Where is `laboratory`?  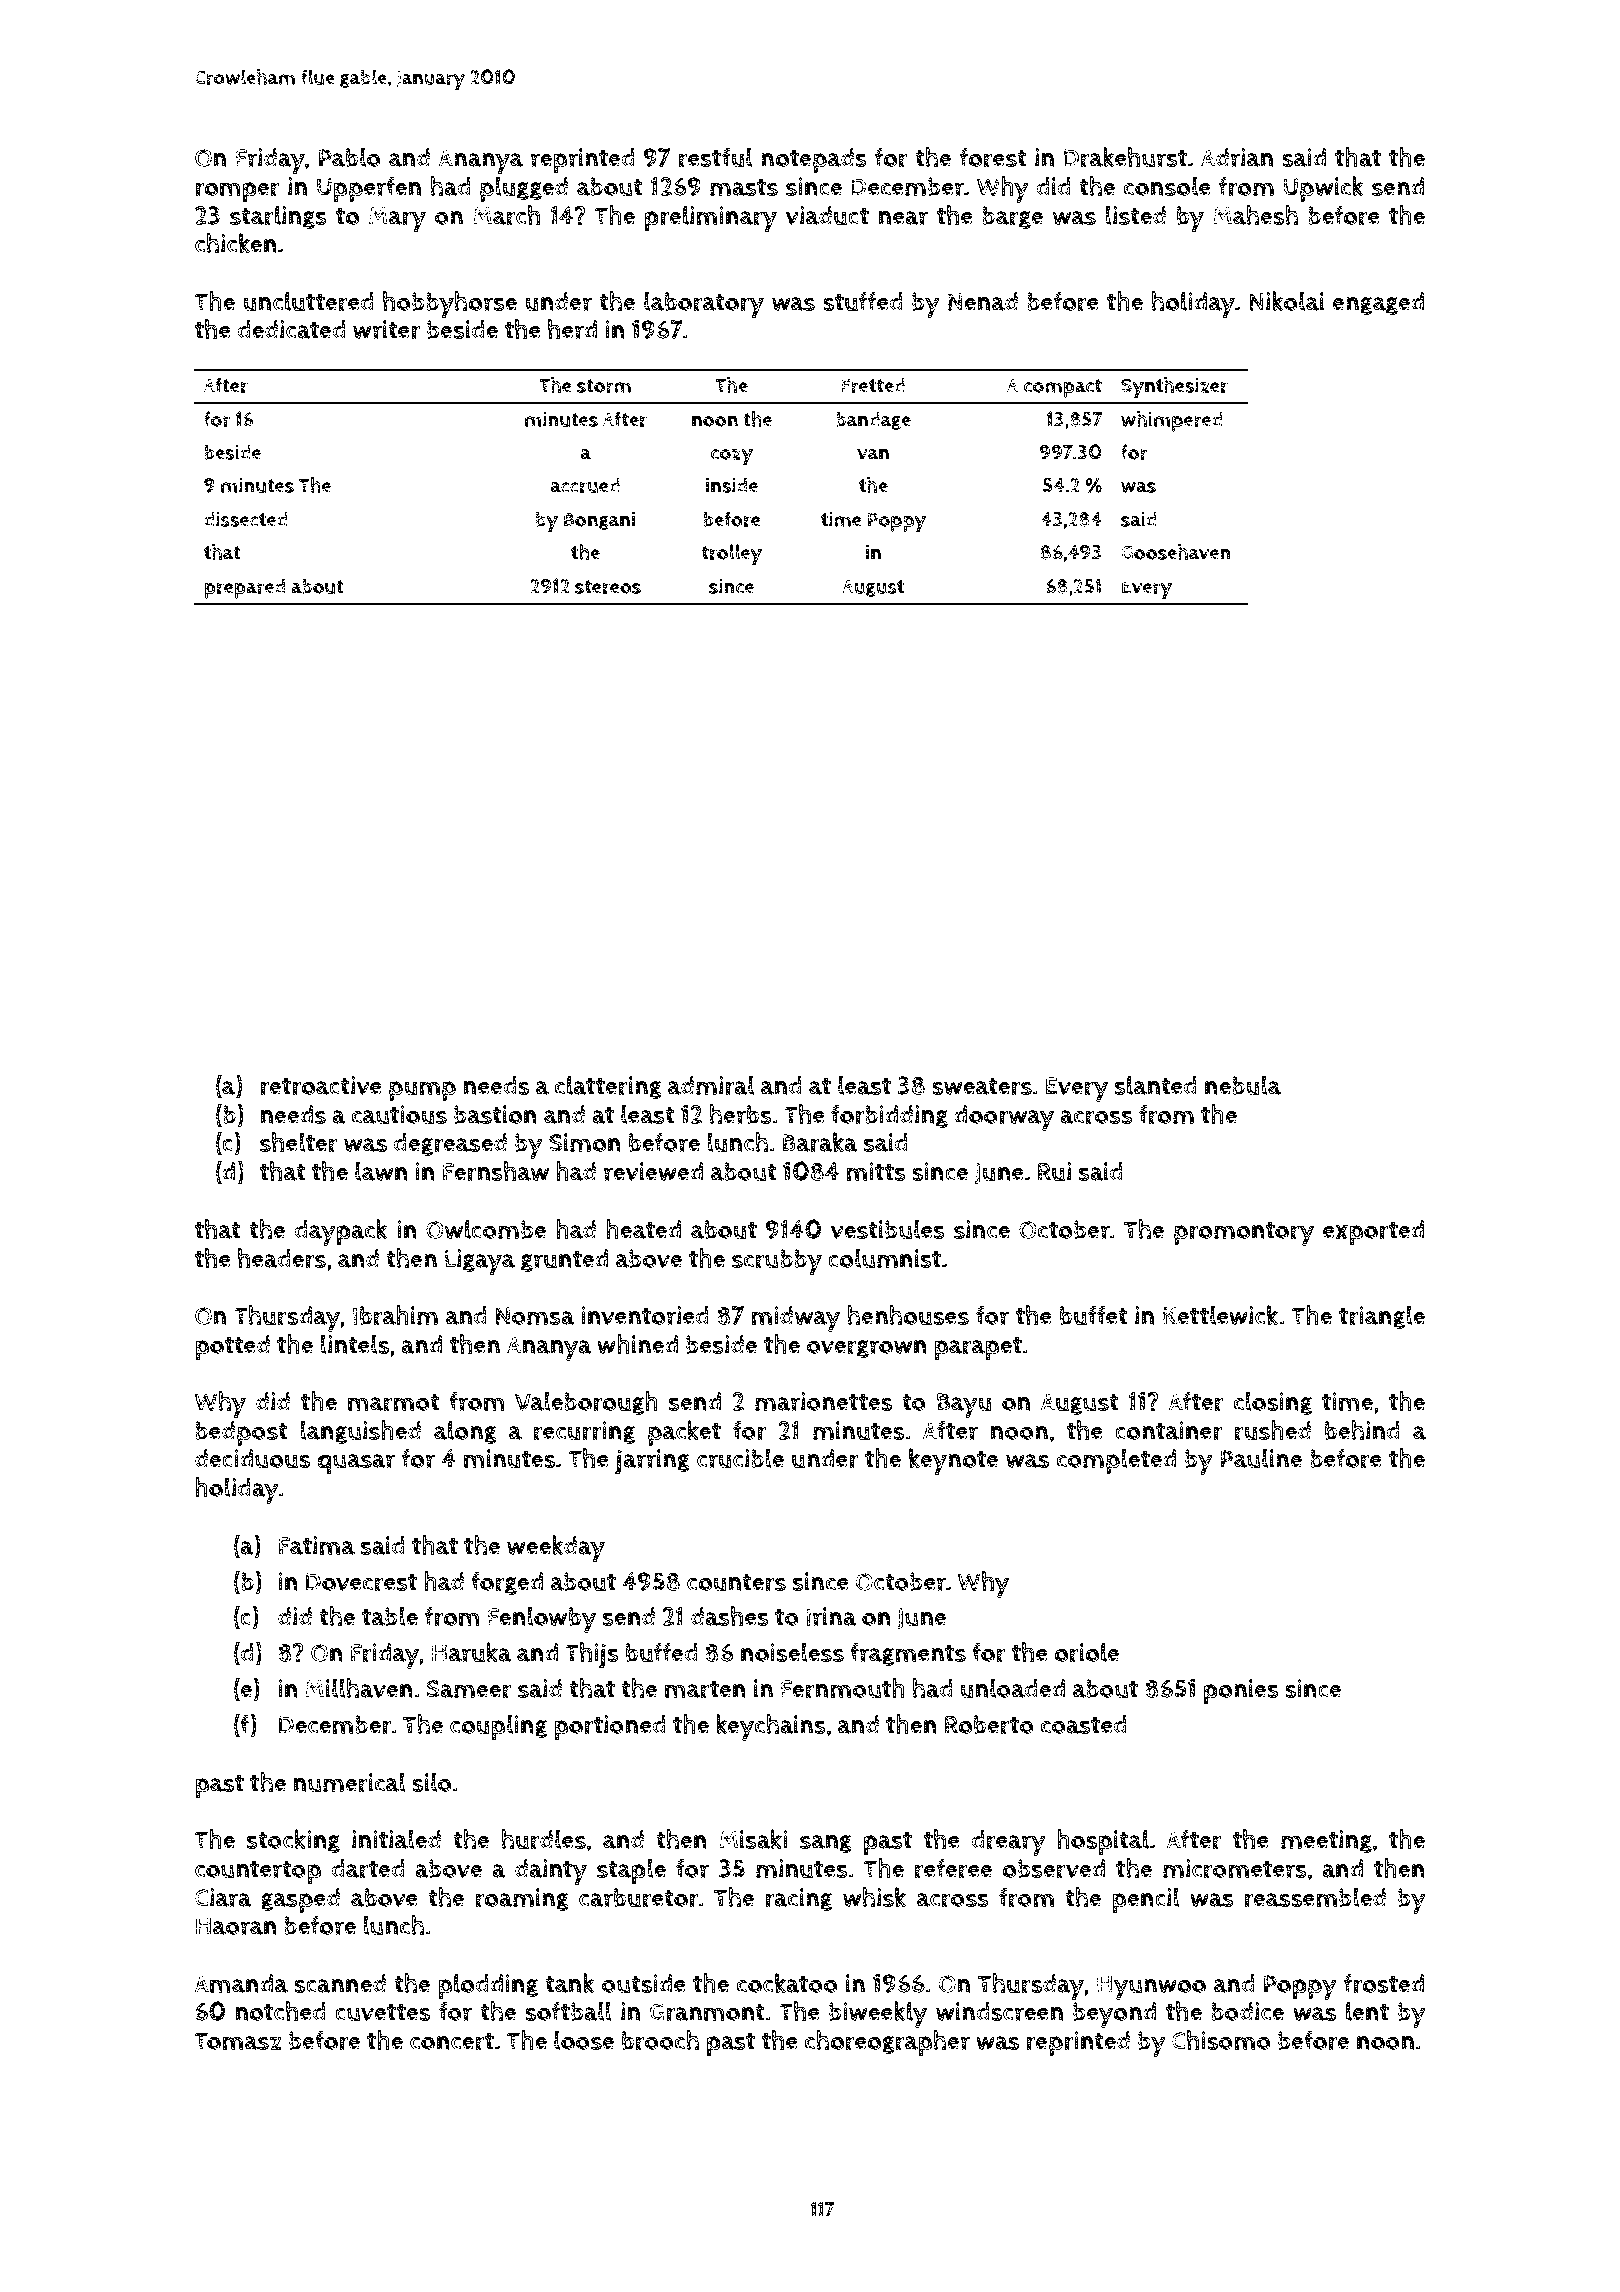 laboratory is located at coordinates (704, 304).
